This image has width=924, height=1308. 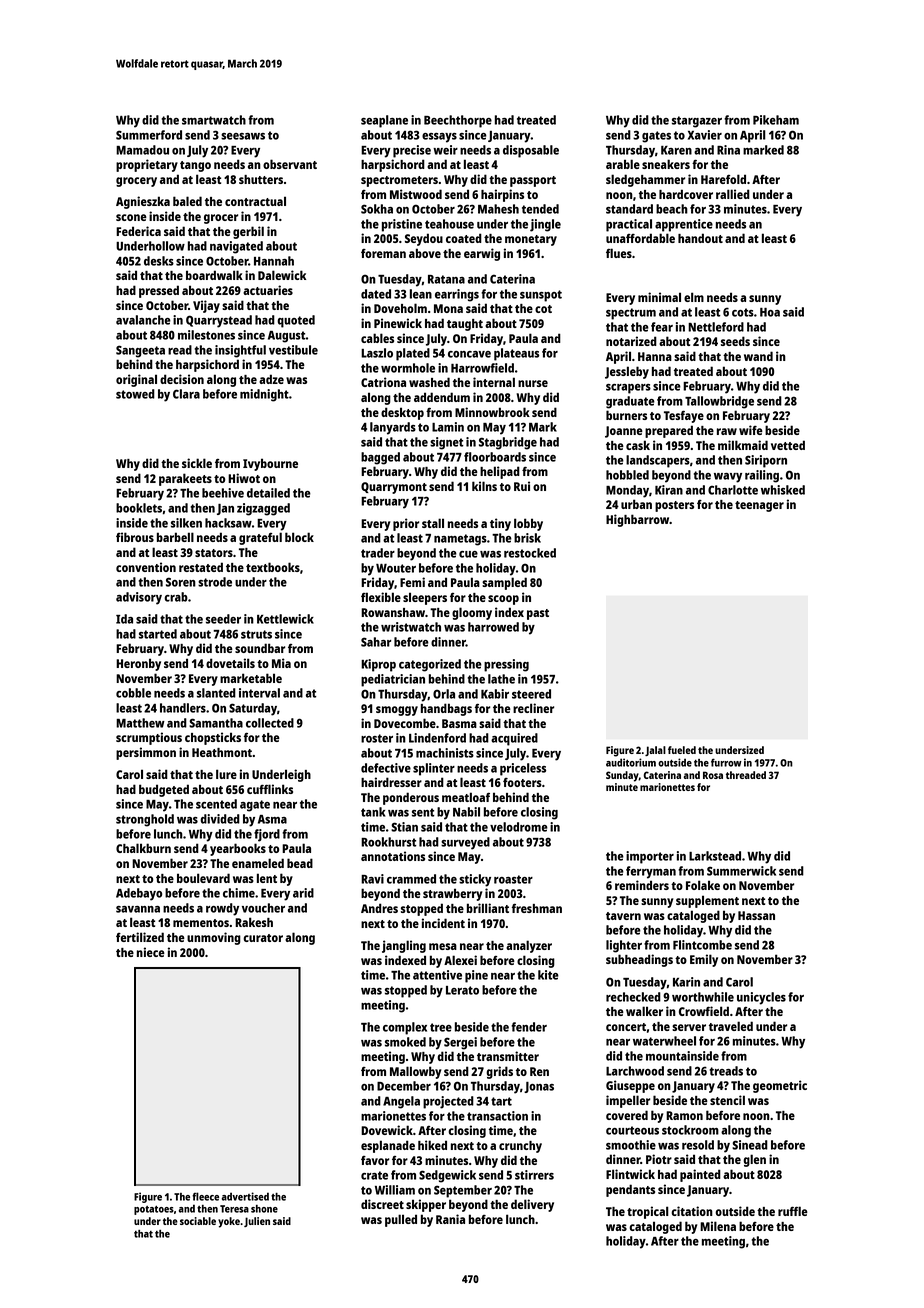 What do you see at coordinates (682, 750) in the image?
I see `fueled` at bounding box center [682, 750].
